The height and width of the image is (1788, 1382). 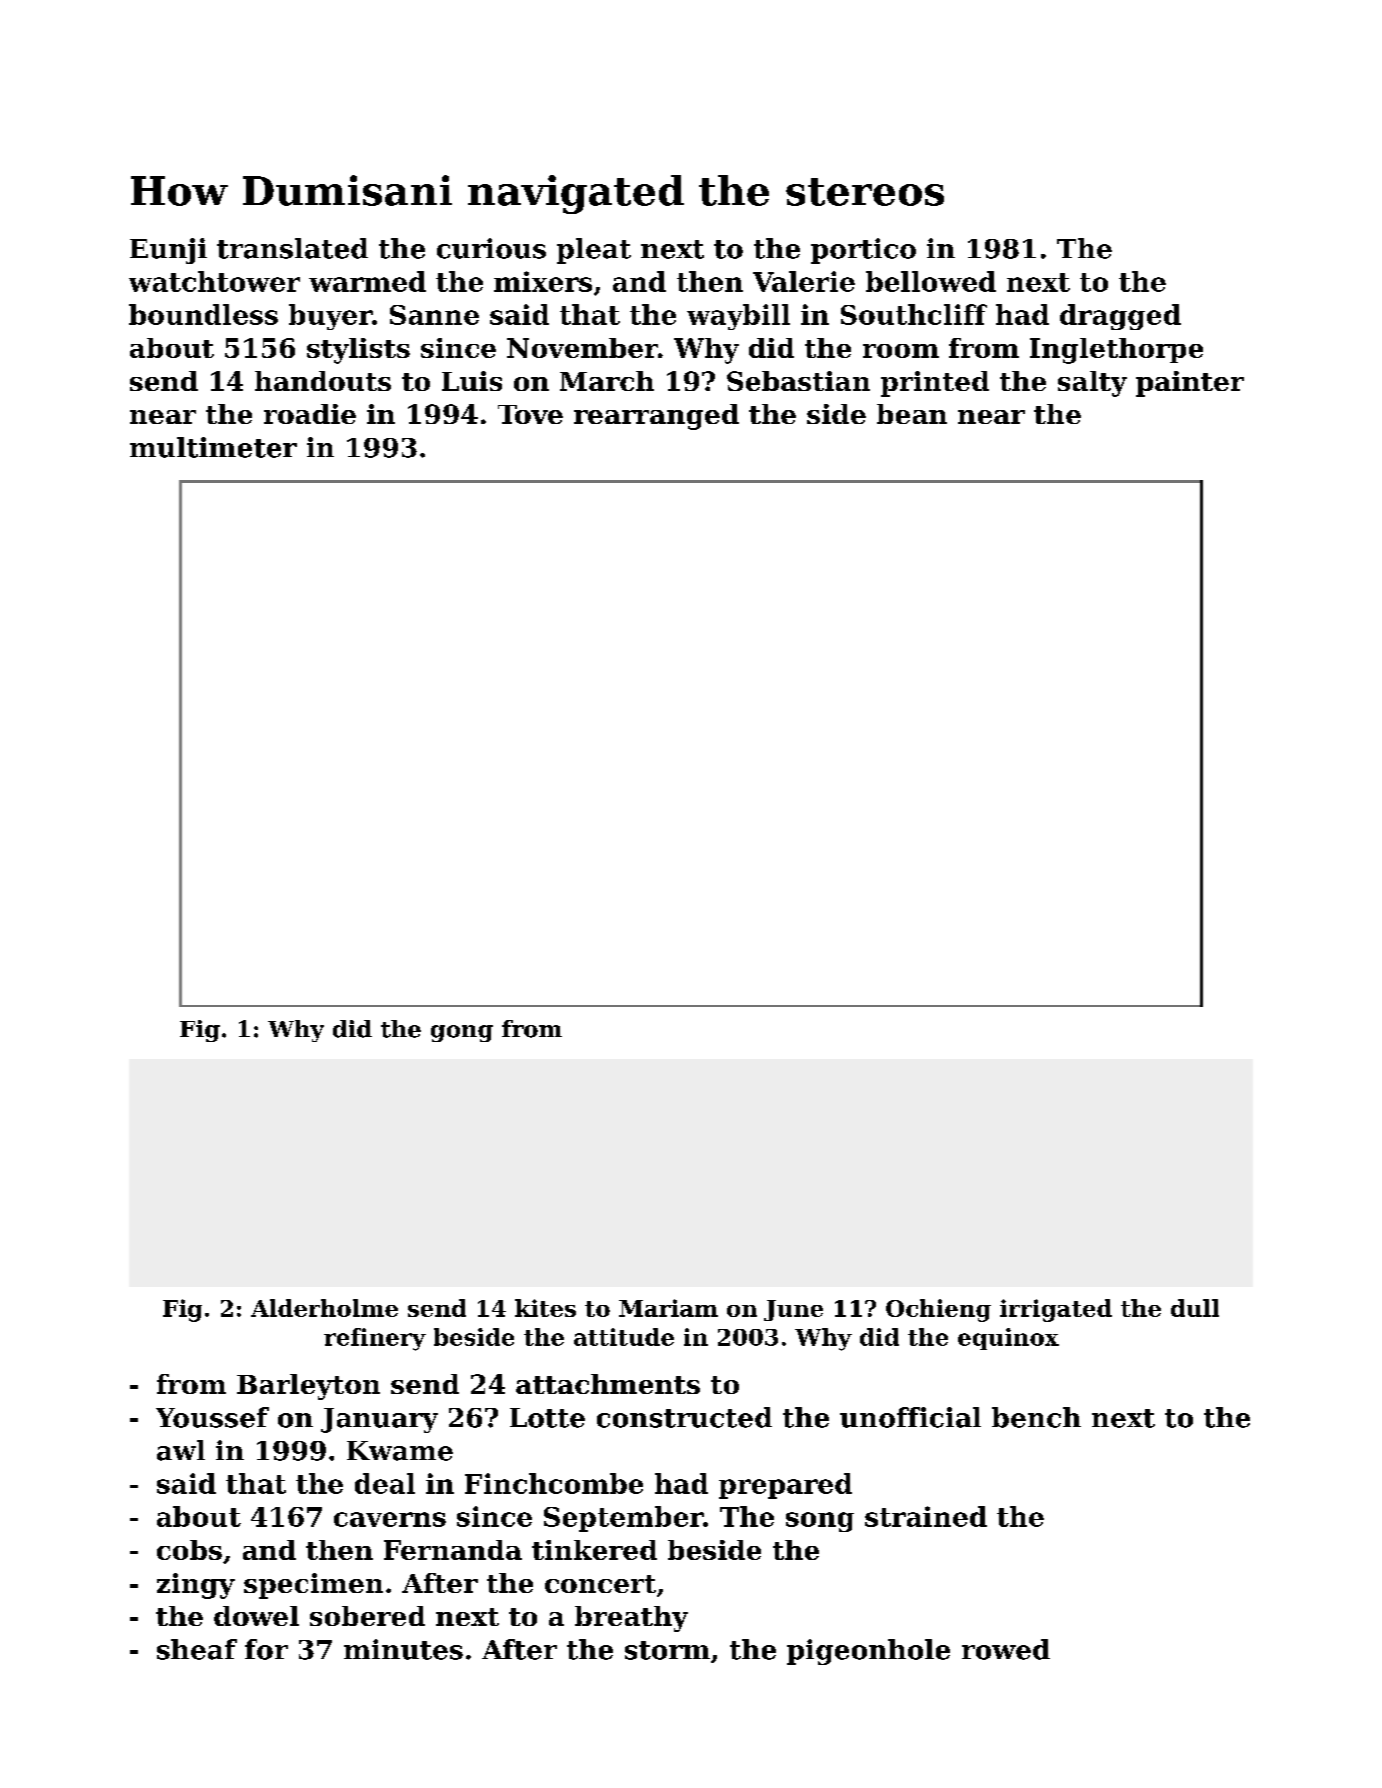 I want to click on bean, so click(x=912, y=414).
